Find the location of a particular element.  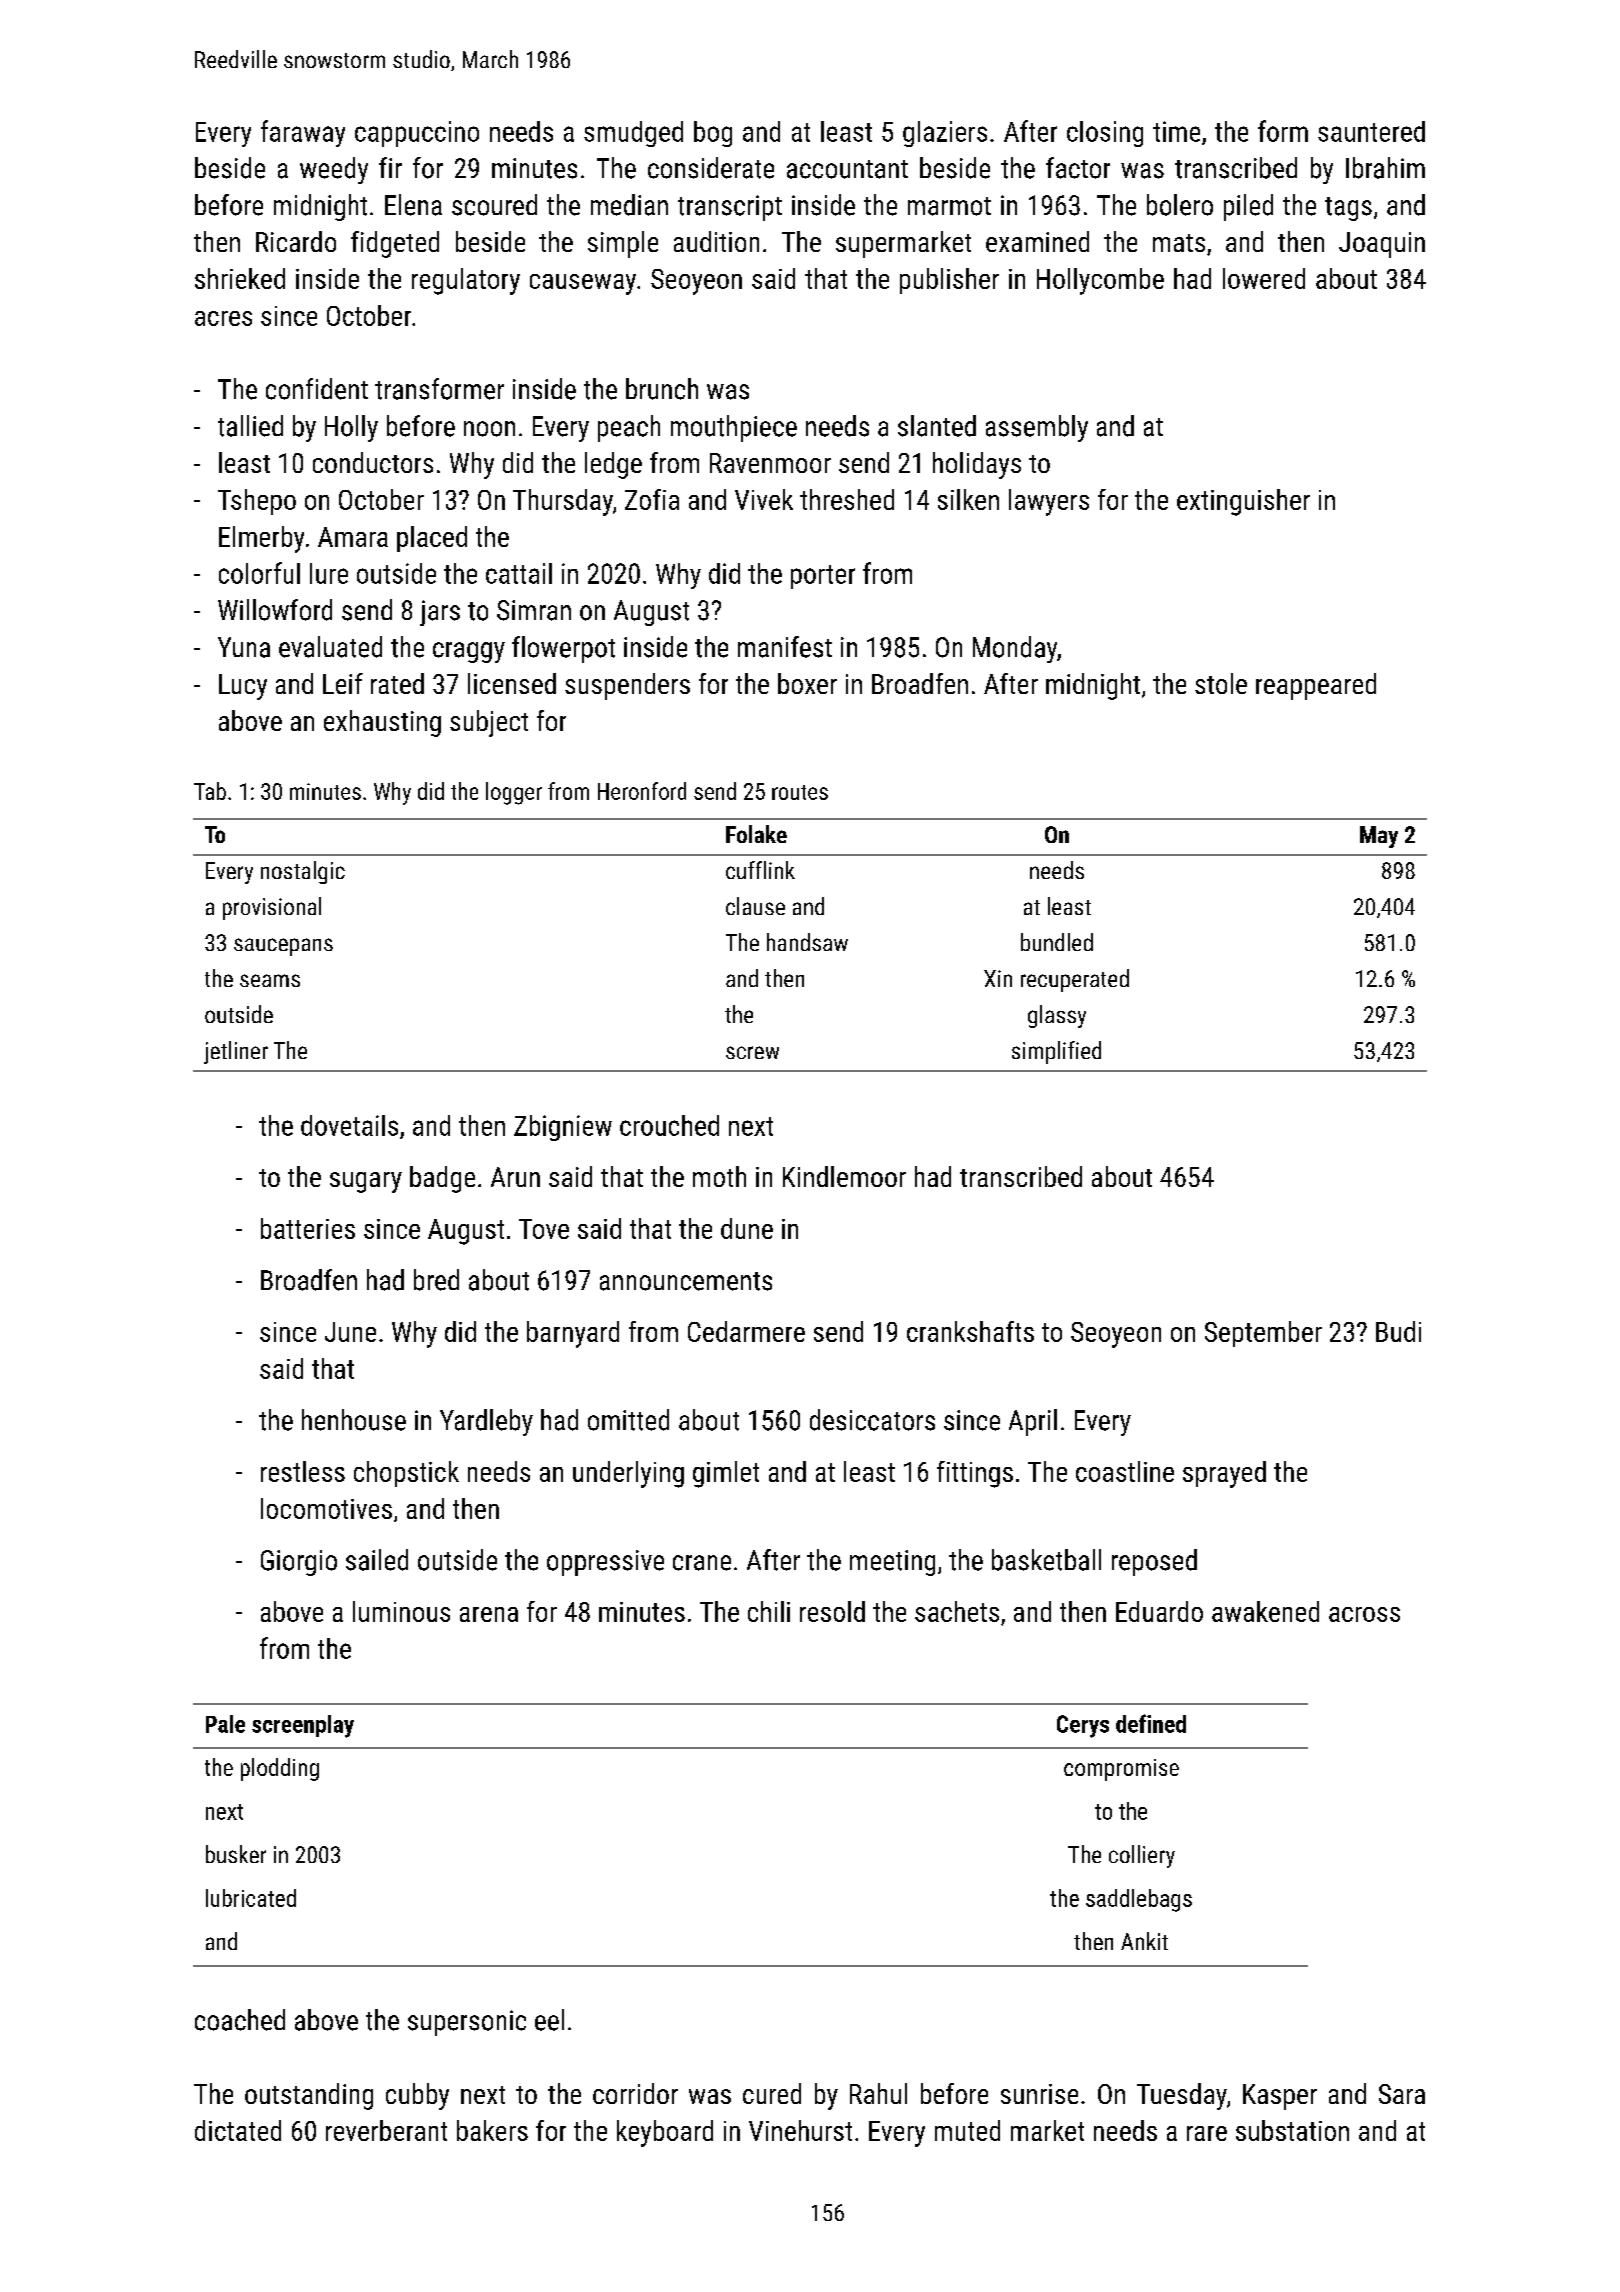

extinguisher is located at coordinates (1243, 502).
